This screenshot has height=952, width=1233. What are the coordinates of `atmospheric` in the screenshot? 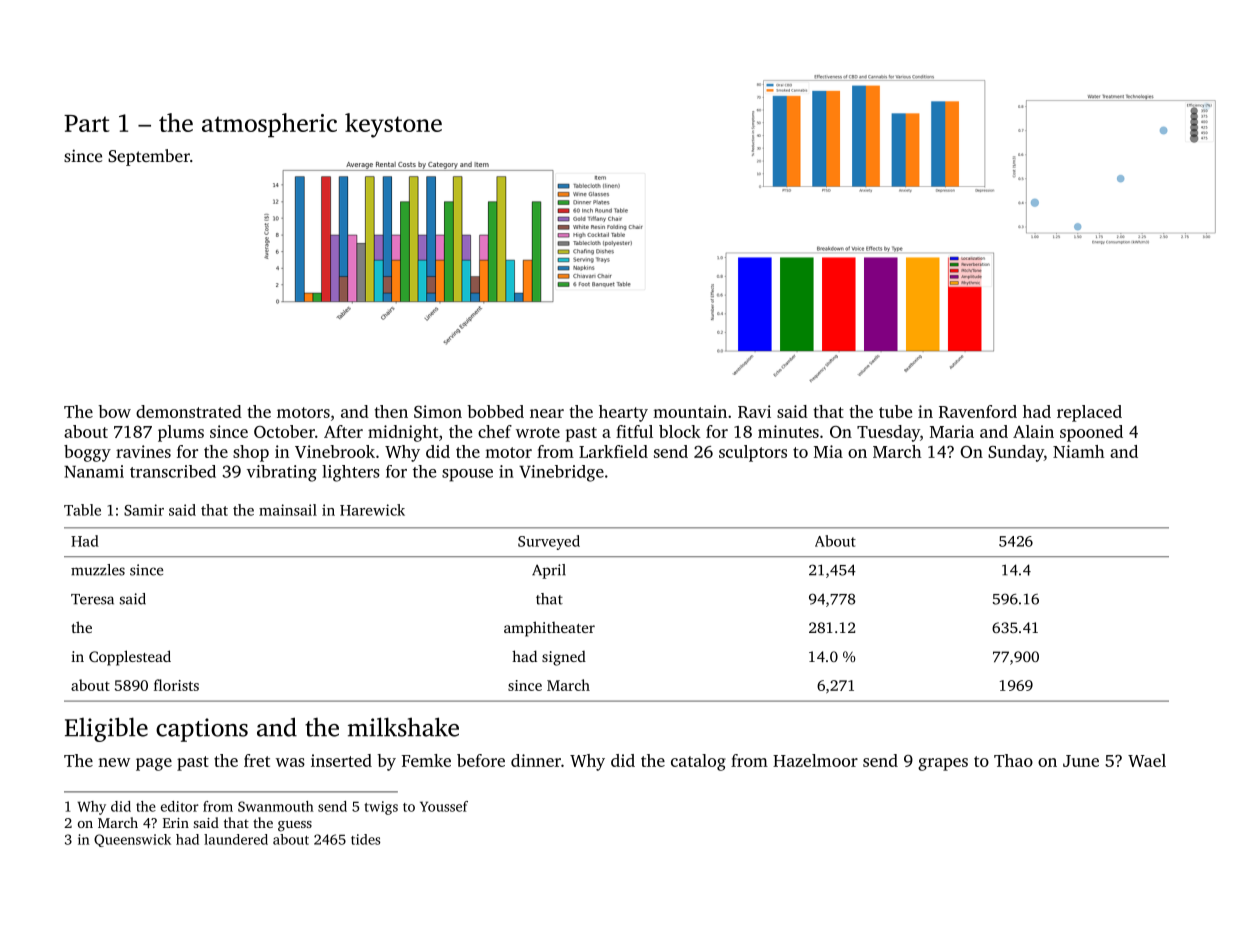 It's located at (269, 125).
